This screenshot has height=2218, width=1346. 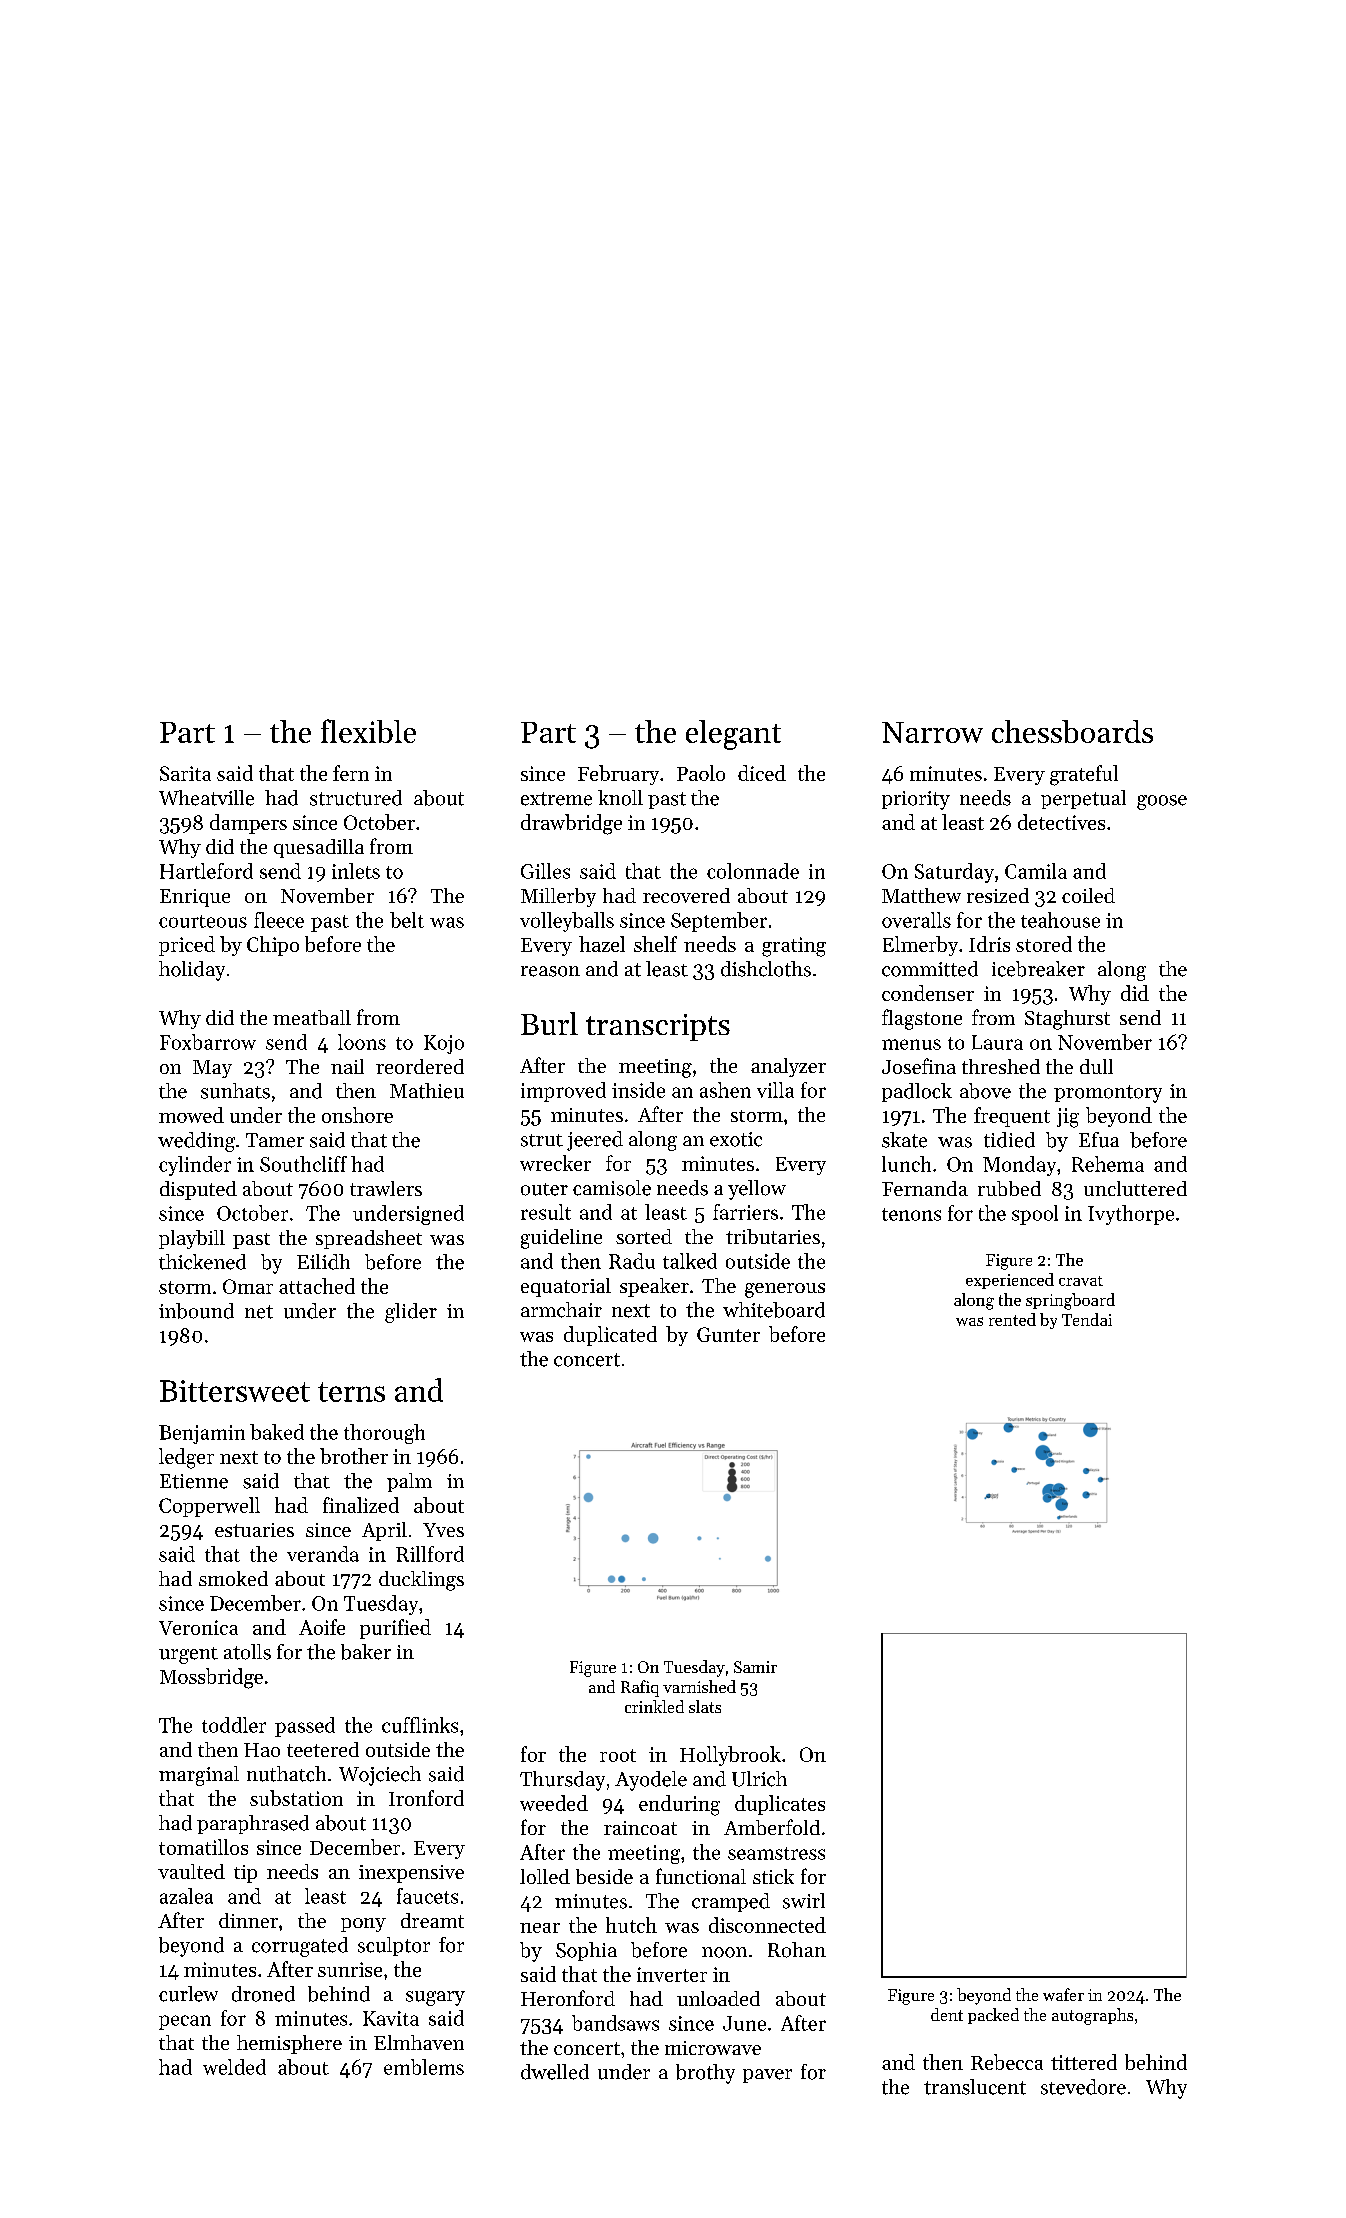 I want to click on teahouse, so click(x=1060, y=920).
